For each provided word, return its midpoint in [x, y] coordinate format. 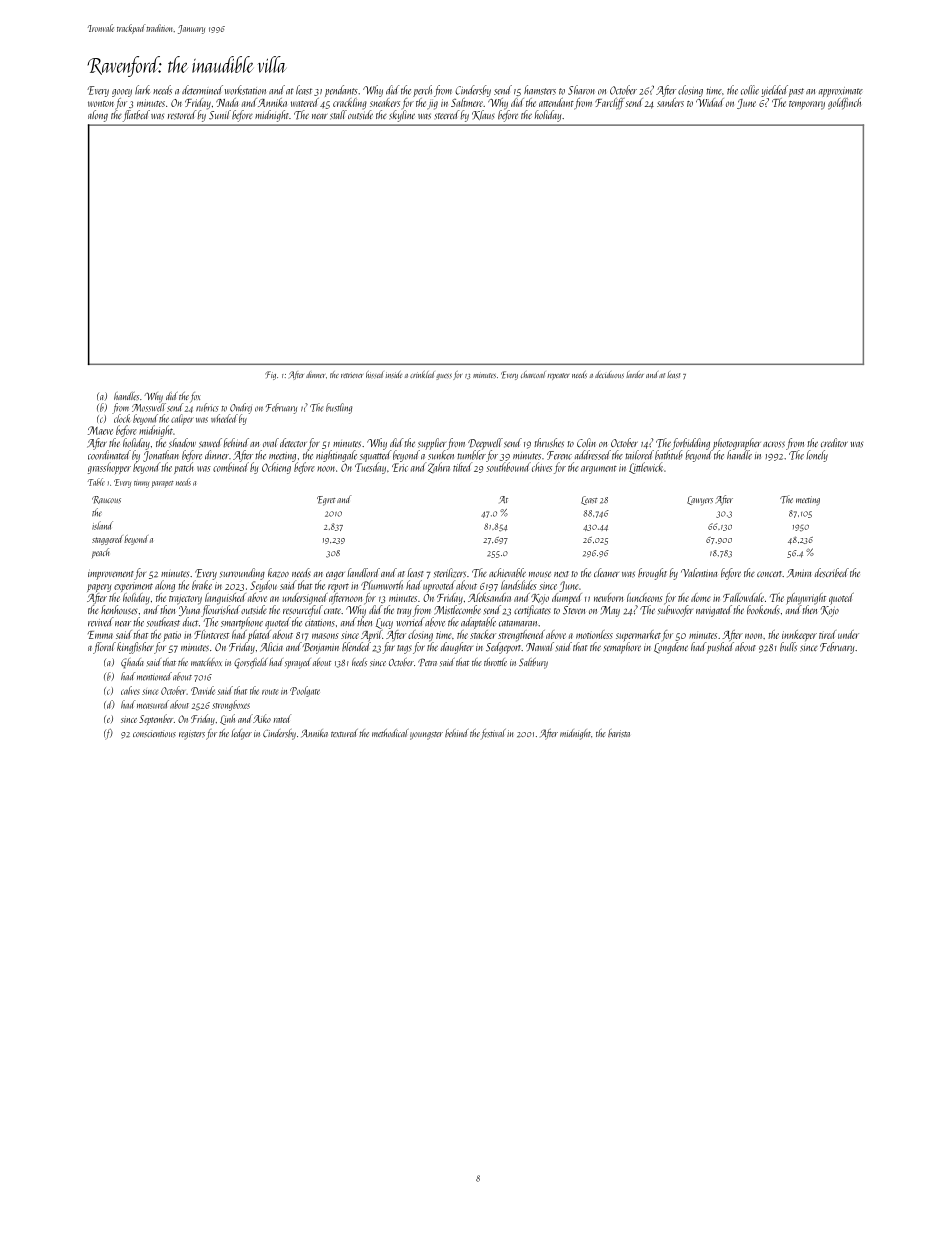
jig [432, 104]
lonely [817, 456]
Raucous [106, 500]
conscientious [154, 734]
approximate [841, 92]
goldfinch [844, 104]
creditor [834, 442]
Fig [270, 375]
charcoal [533, 374]
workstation [245, 90]
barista [619, 733]
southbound [508, 467]
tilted [462, 467]
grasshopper [109, 468]
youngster [426, 735]
